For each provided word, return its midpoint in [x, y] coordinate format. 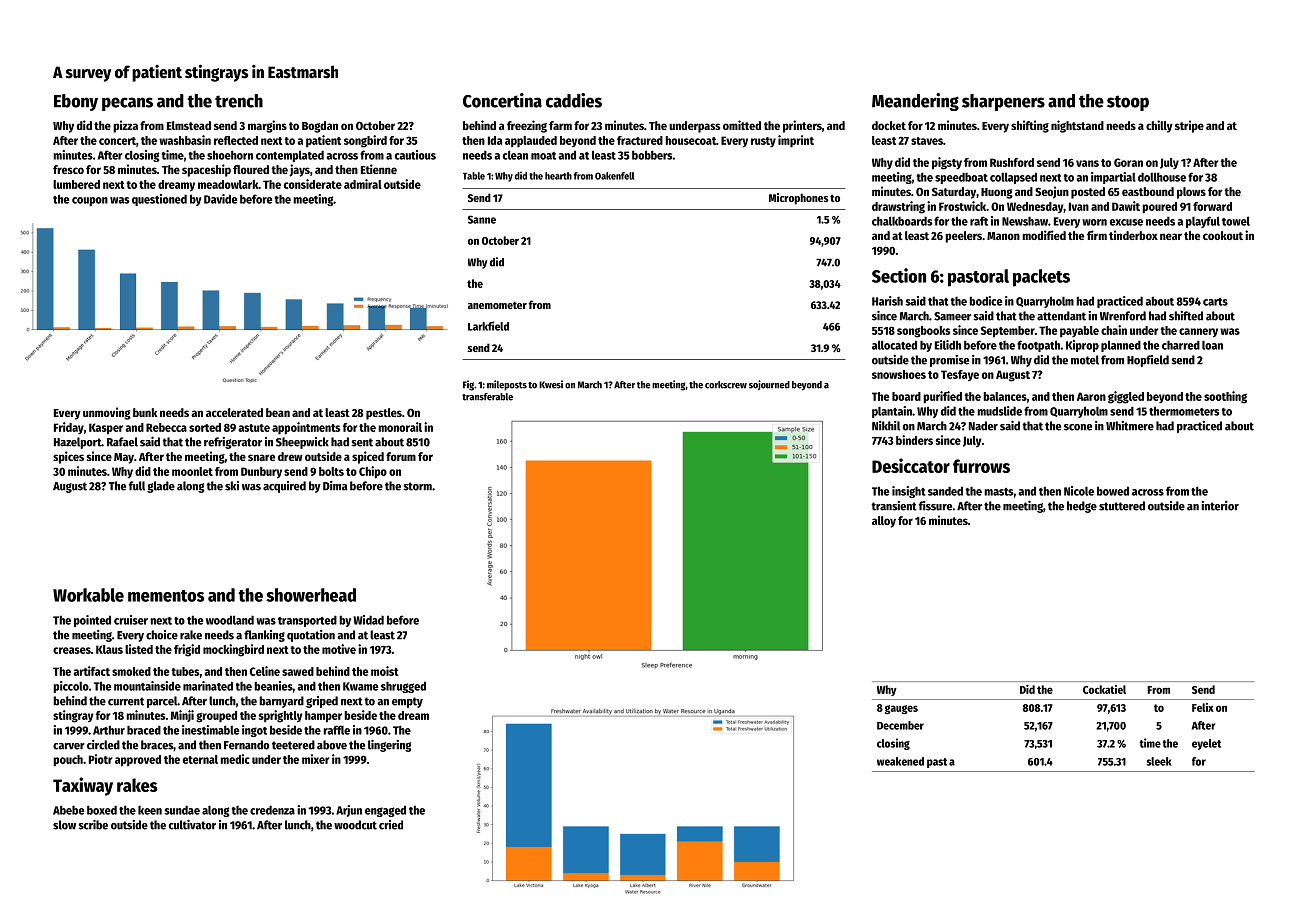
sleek [1159, 761]
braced [144, 730]
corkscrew [726, 385]
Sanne [482, 219]
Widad [368, 620]
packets [1041, 278]
